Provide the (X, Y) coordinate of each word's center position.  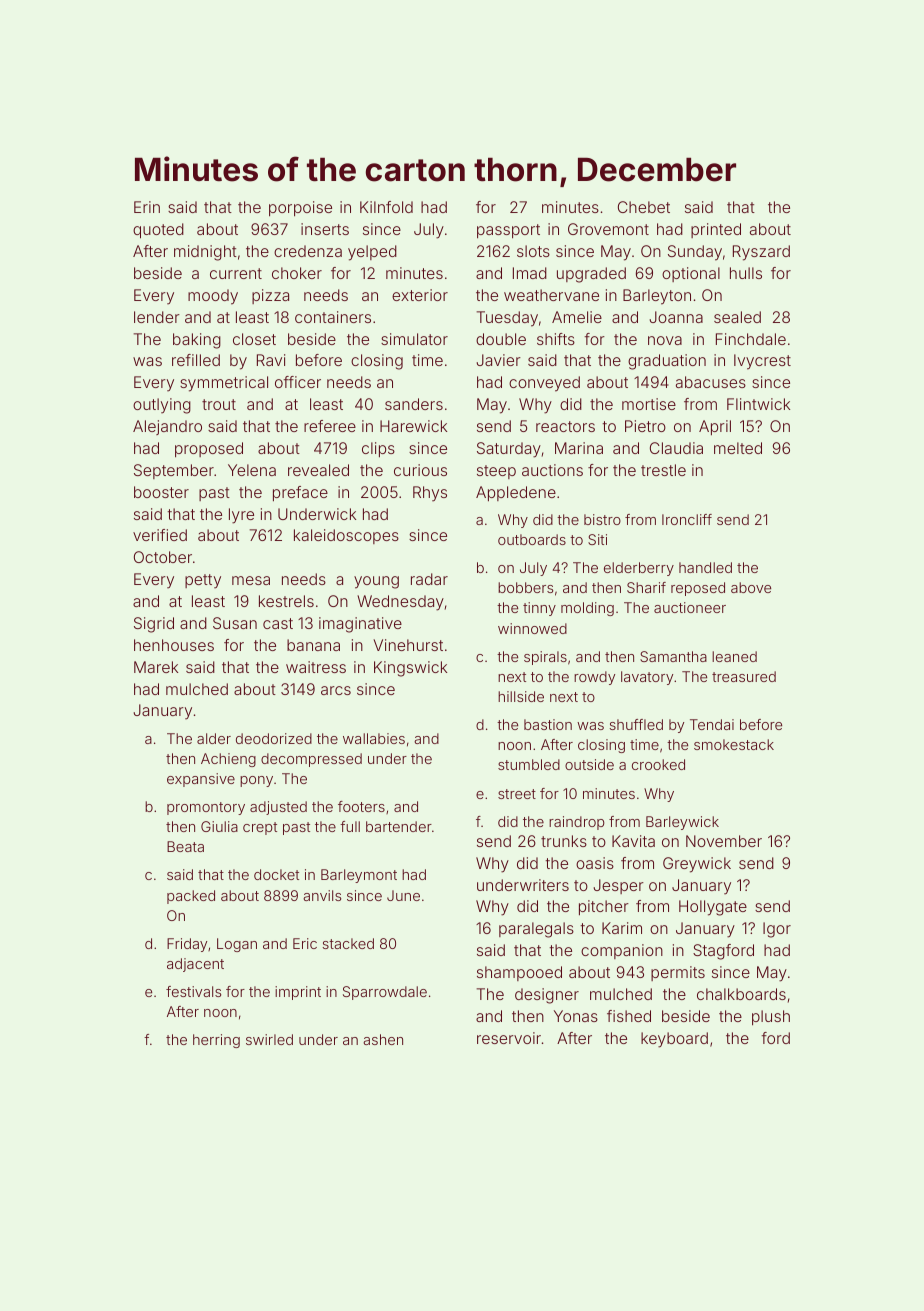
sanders (414, 404)
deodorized (274, 738)
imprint (298, 993)
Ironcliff (687, 519)
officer (298, 382)
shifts (556, 339)
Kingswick (410, 669)
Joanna (676, 317)
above (751, 587)
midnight (205, 253)
